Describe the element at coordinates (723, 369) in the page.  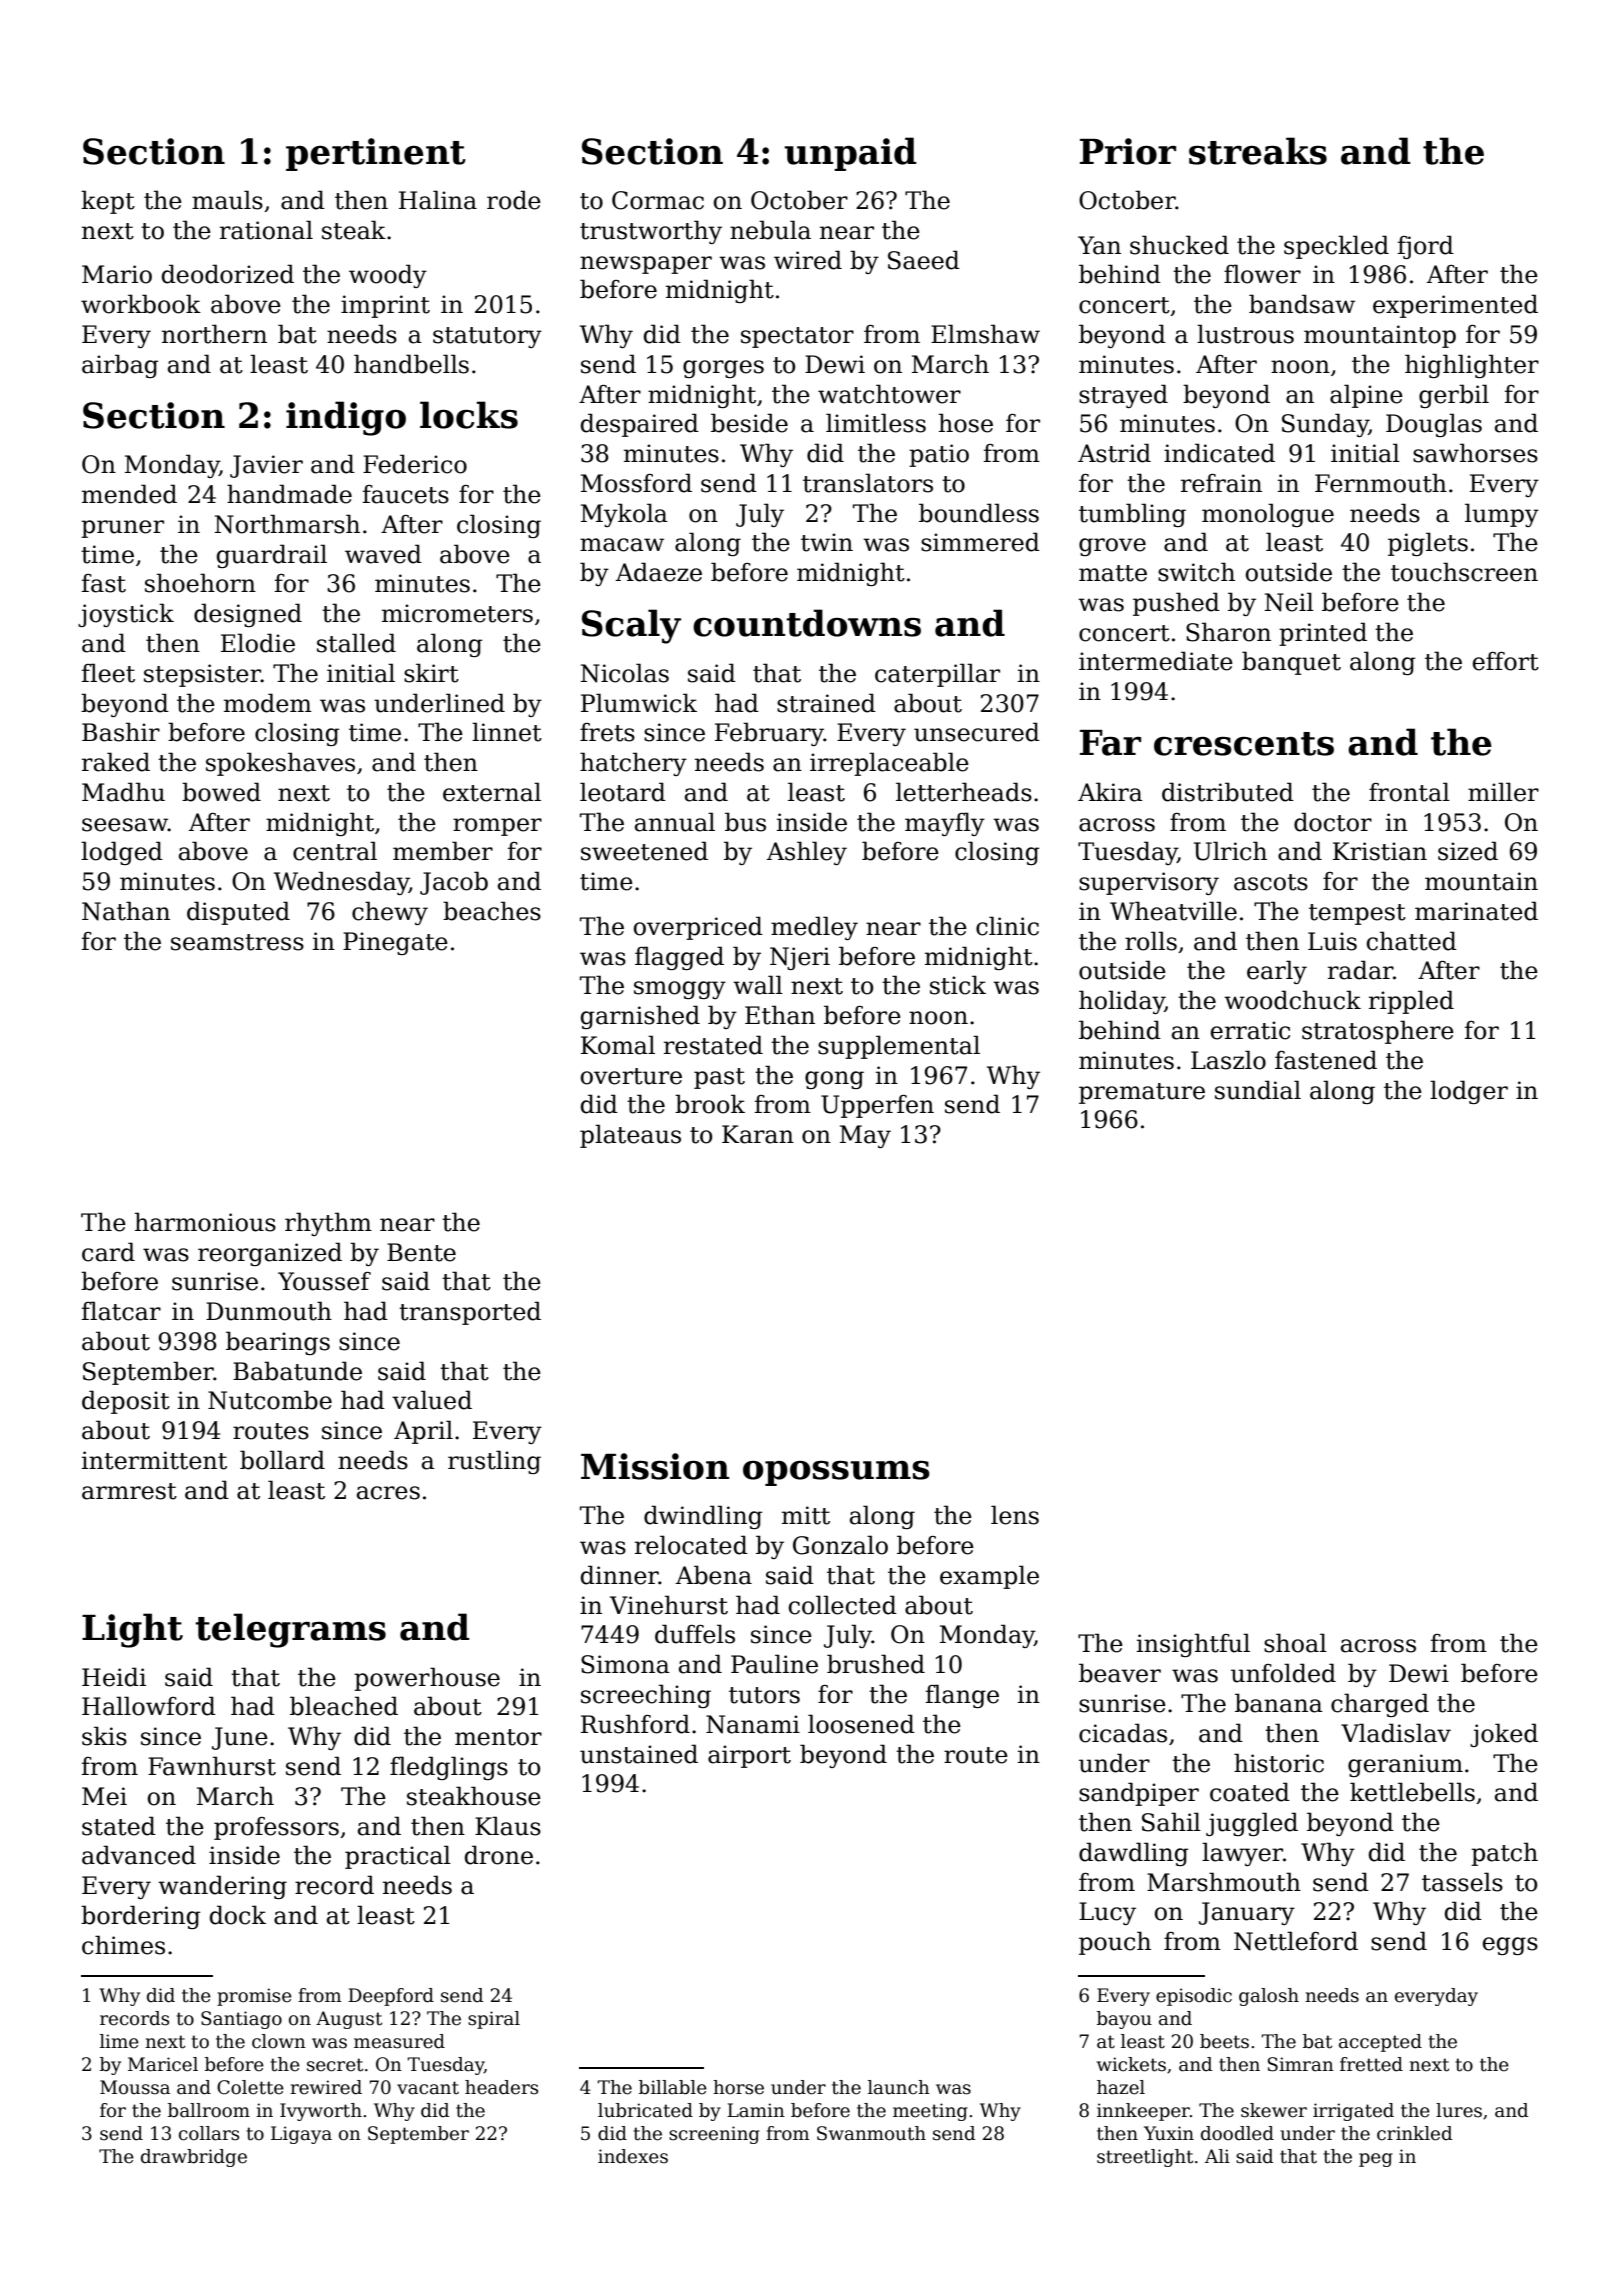
I see `gorges` at that location.
